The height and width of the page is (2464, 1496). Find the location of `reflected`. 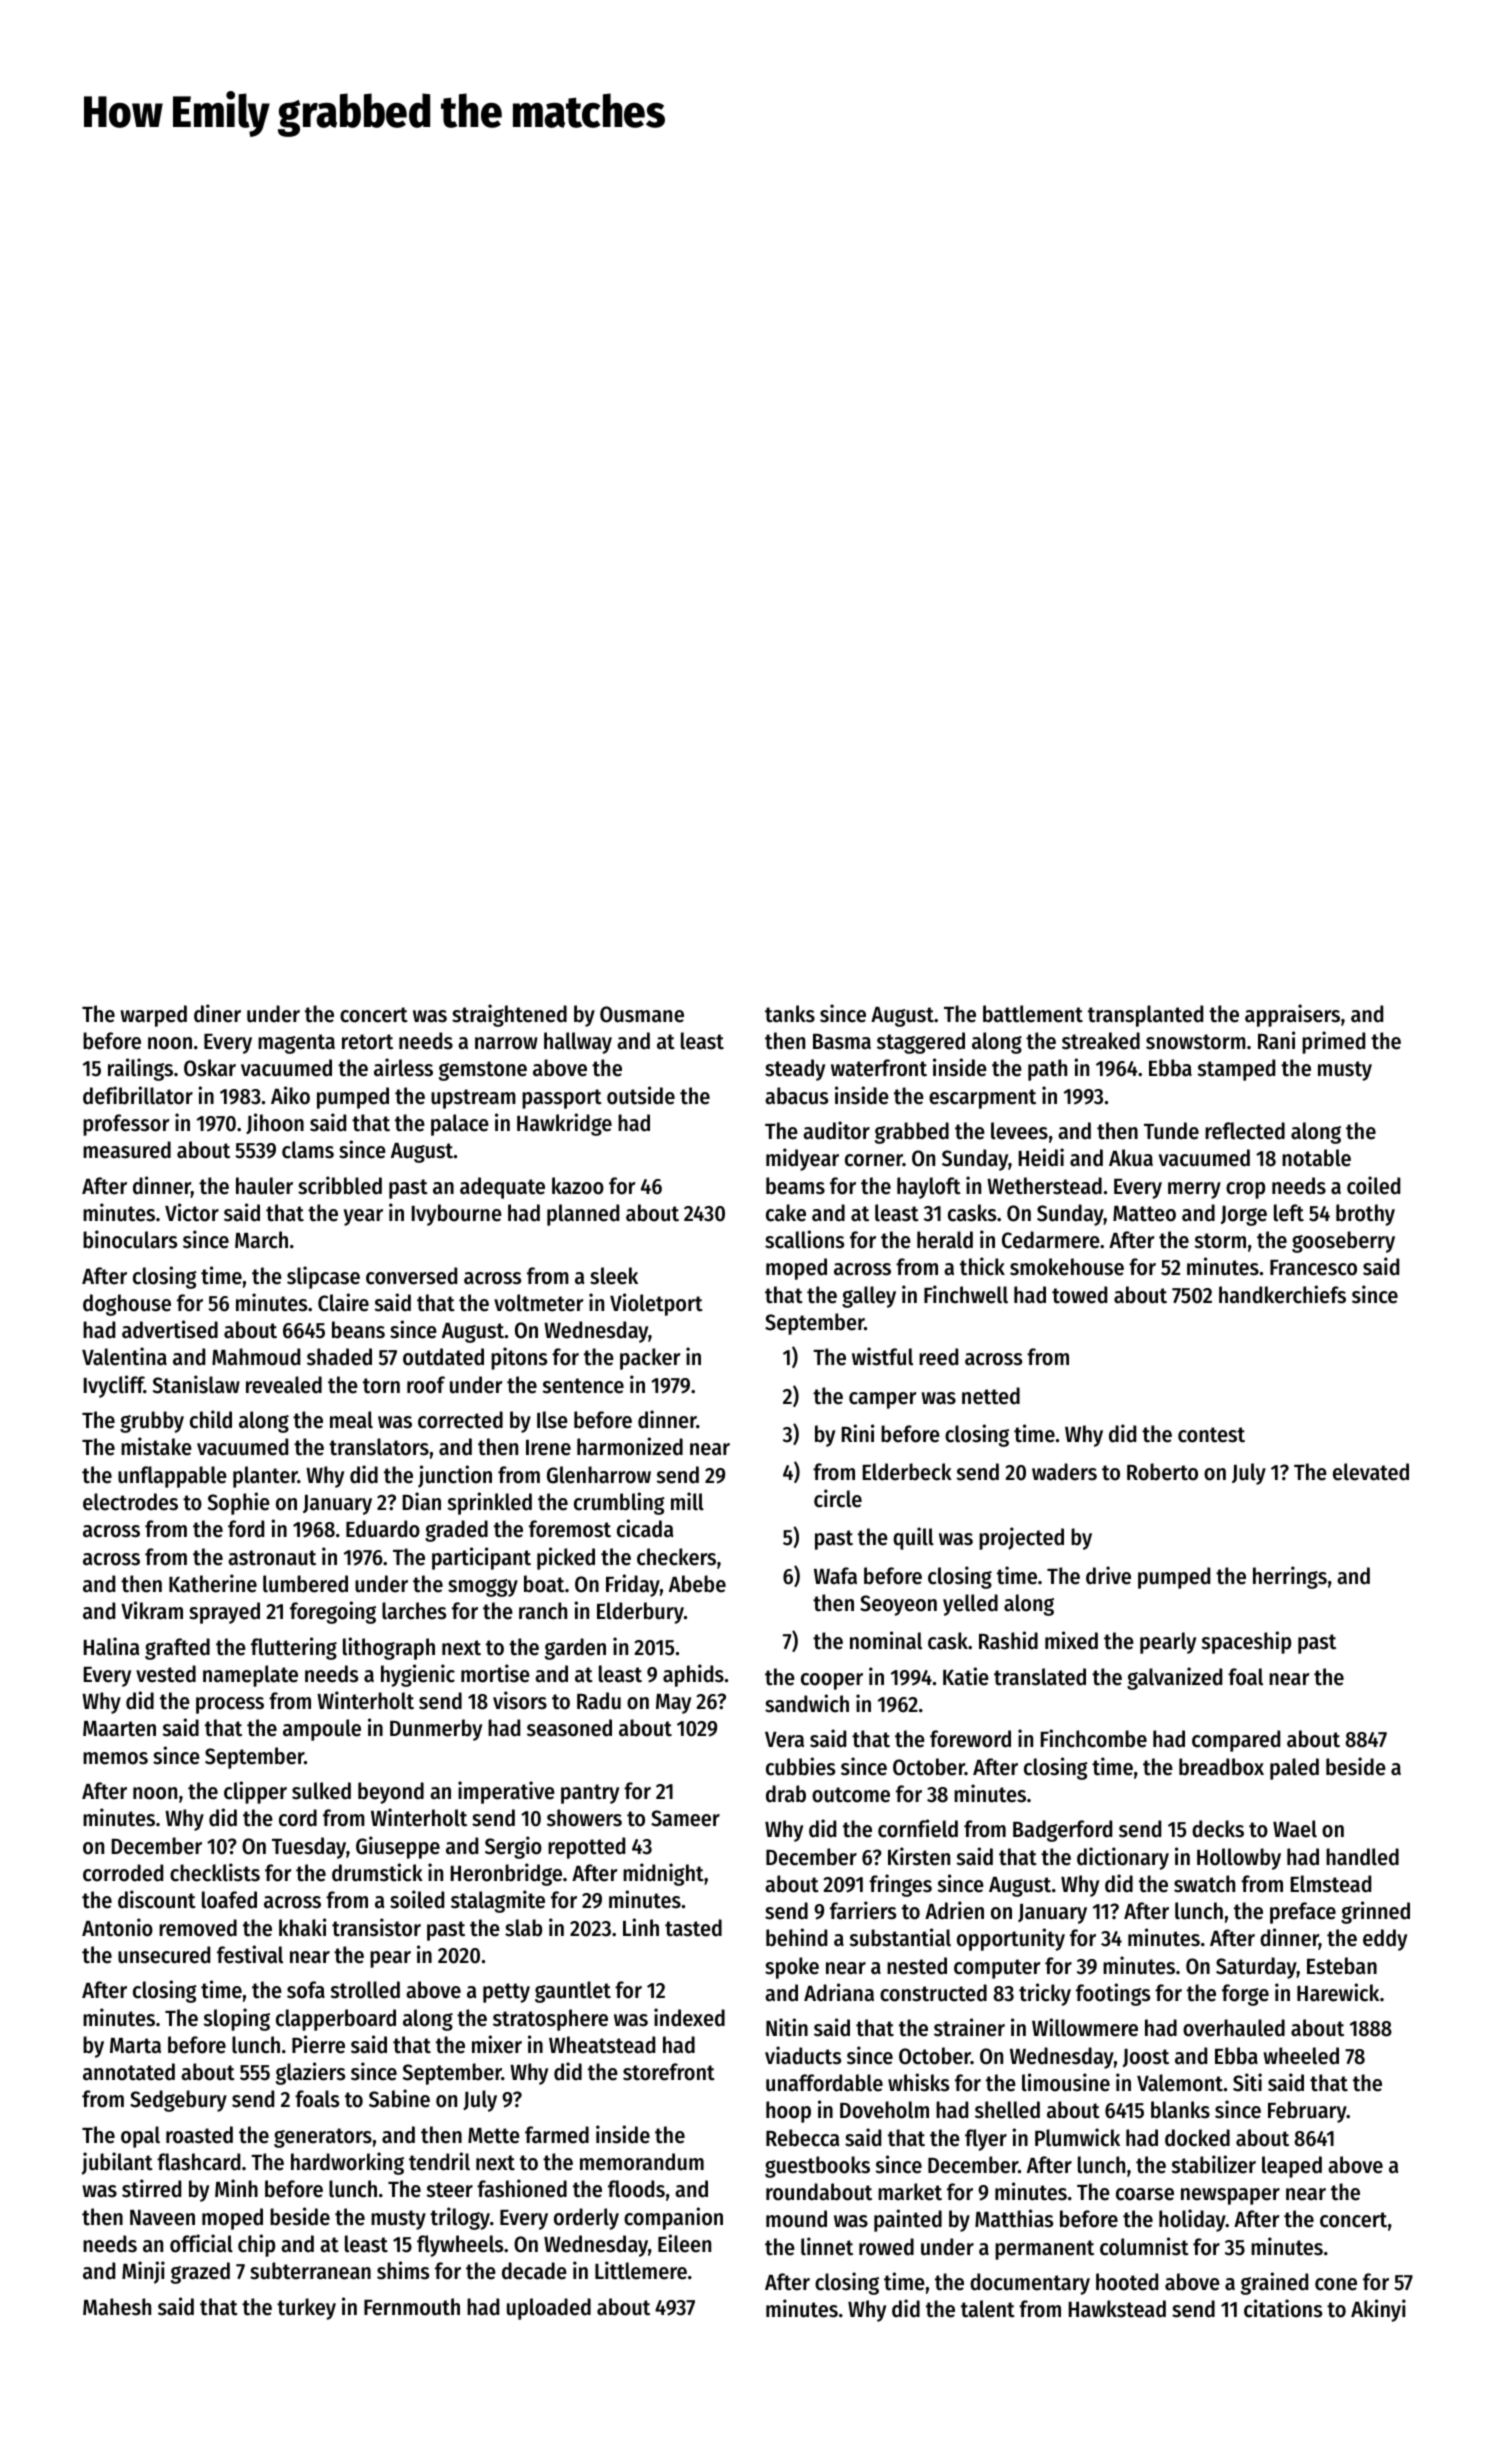

reflected is located at coordinates (1245, 1131).
